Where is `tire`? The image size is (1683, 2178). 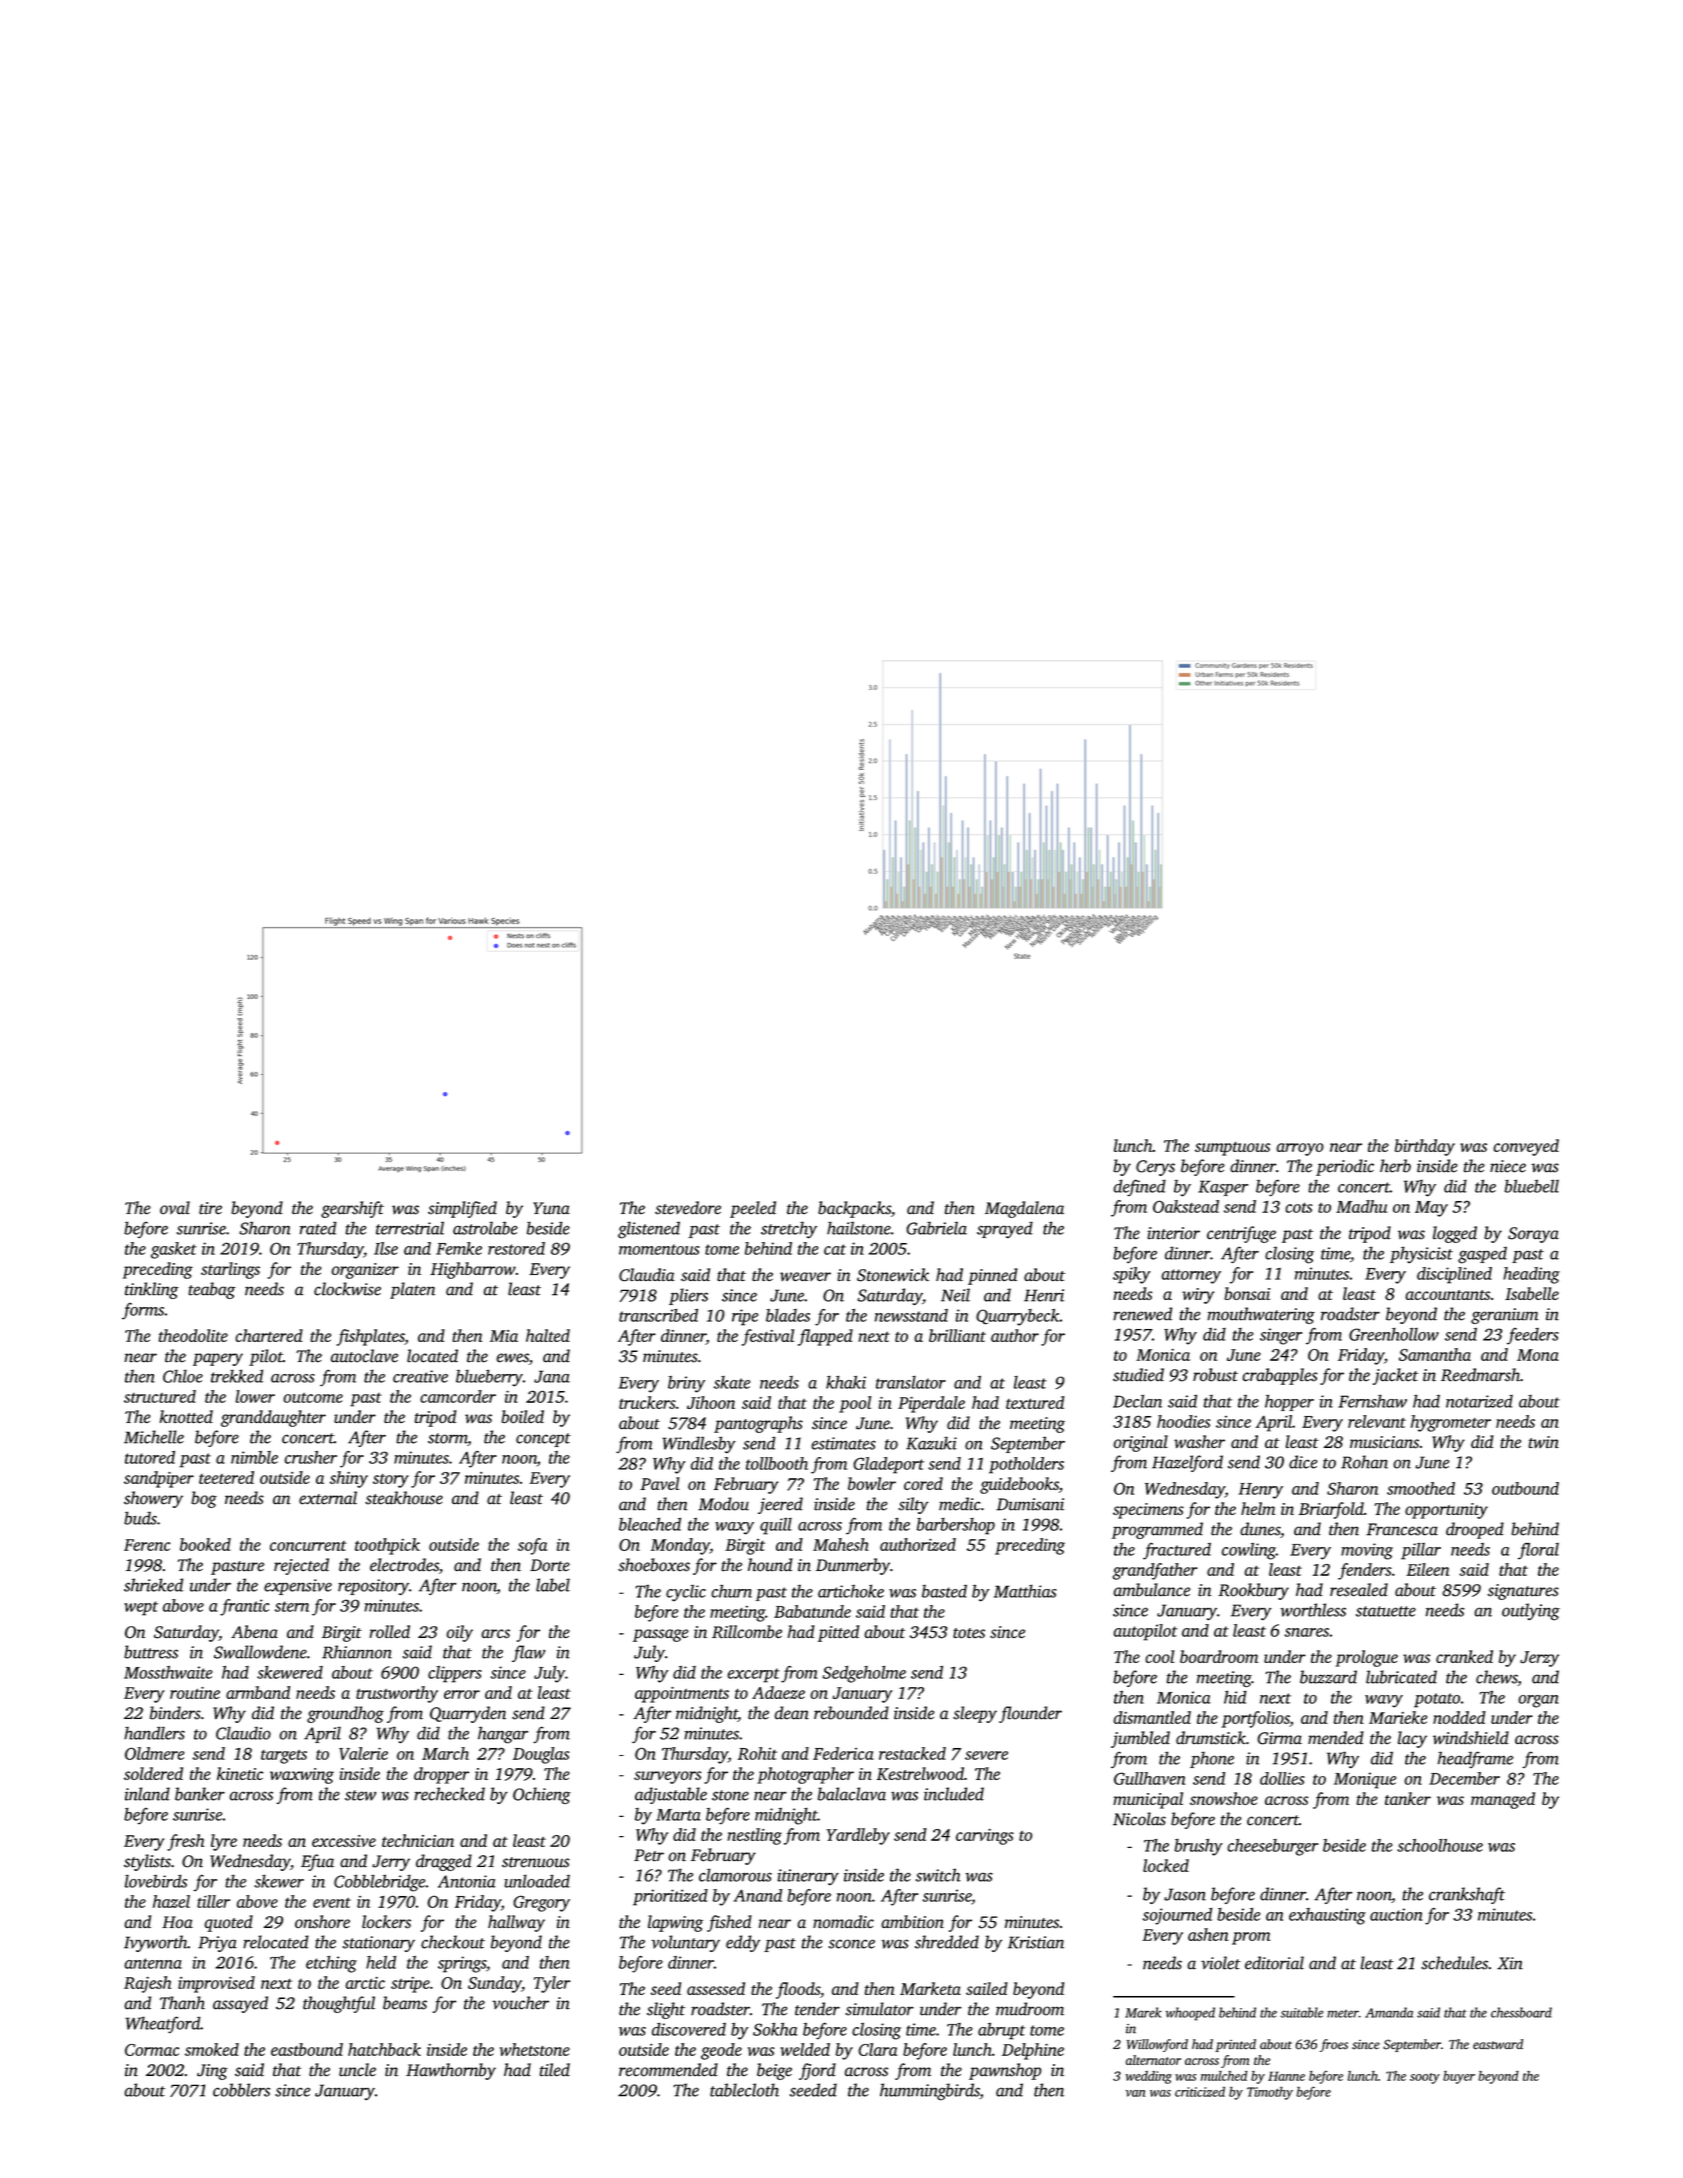
tire is located at coordinates (210, 1208).
